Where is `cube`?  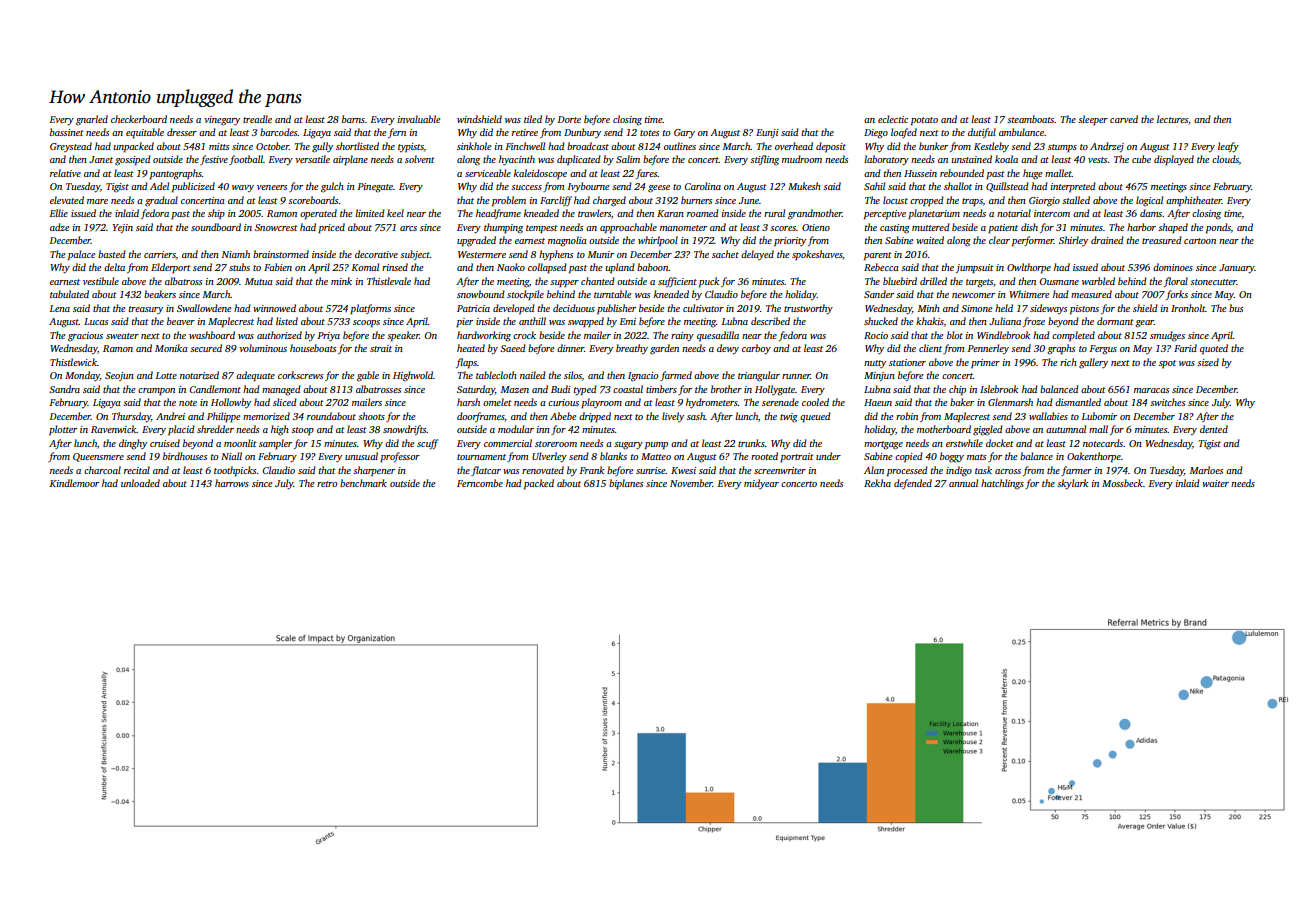 cube is located at coordinates (1141, 159).
